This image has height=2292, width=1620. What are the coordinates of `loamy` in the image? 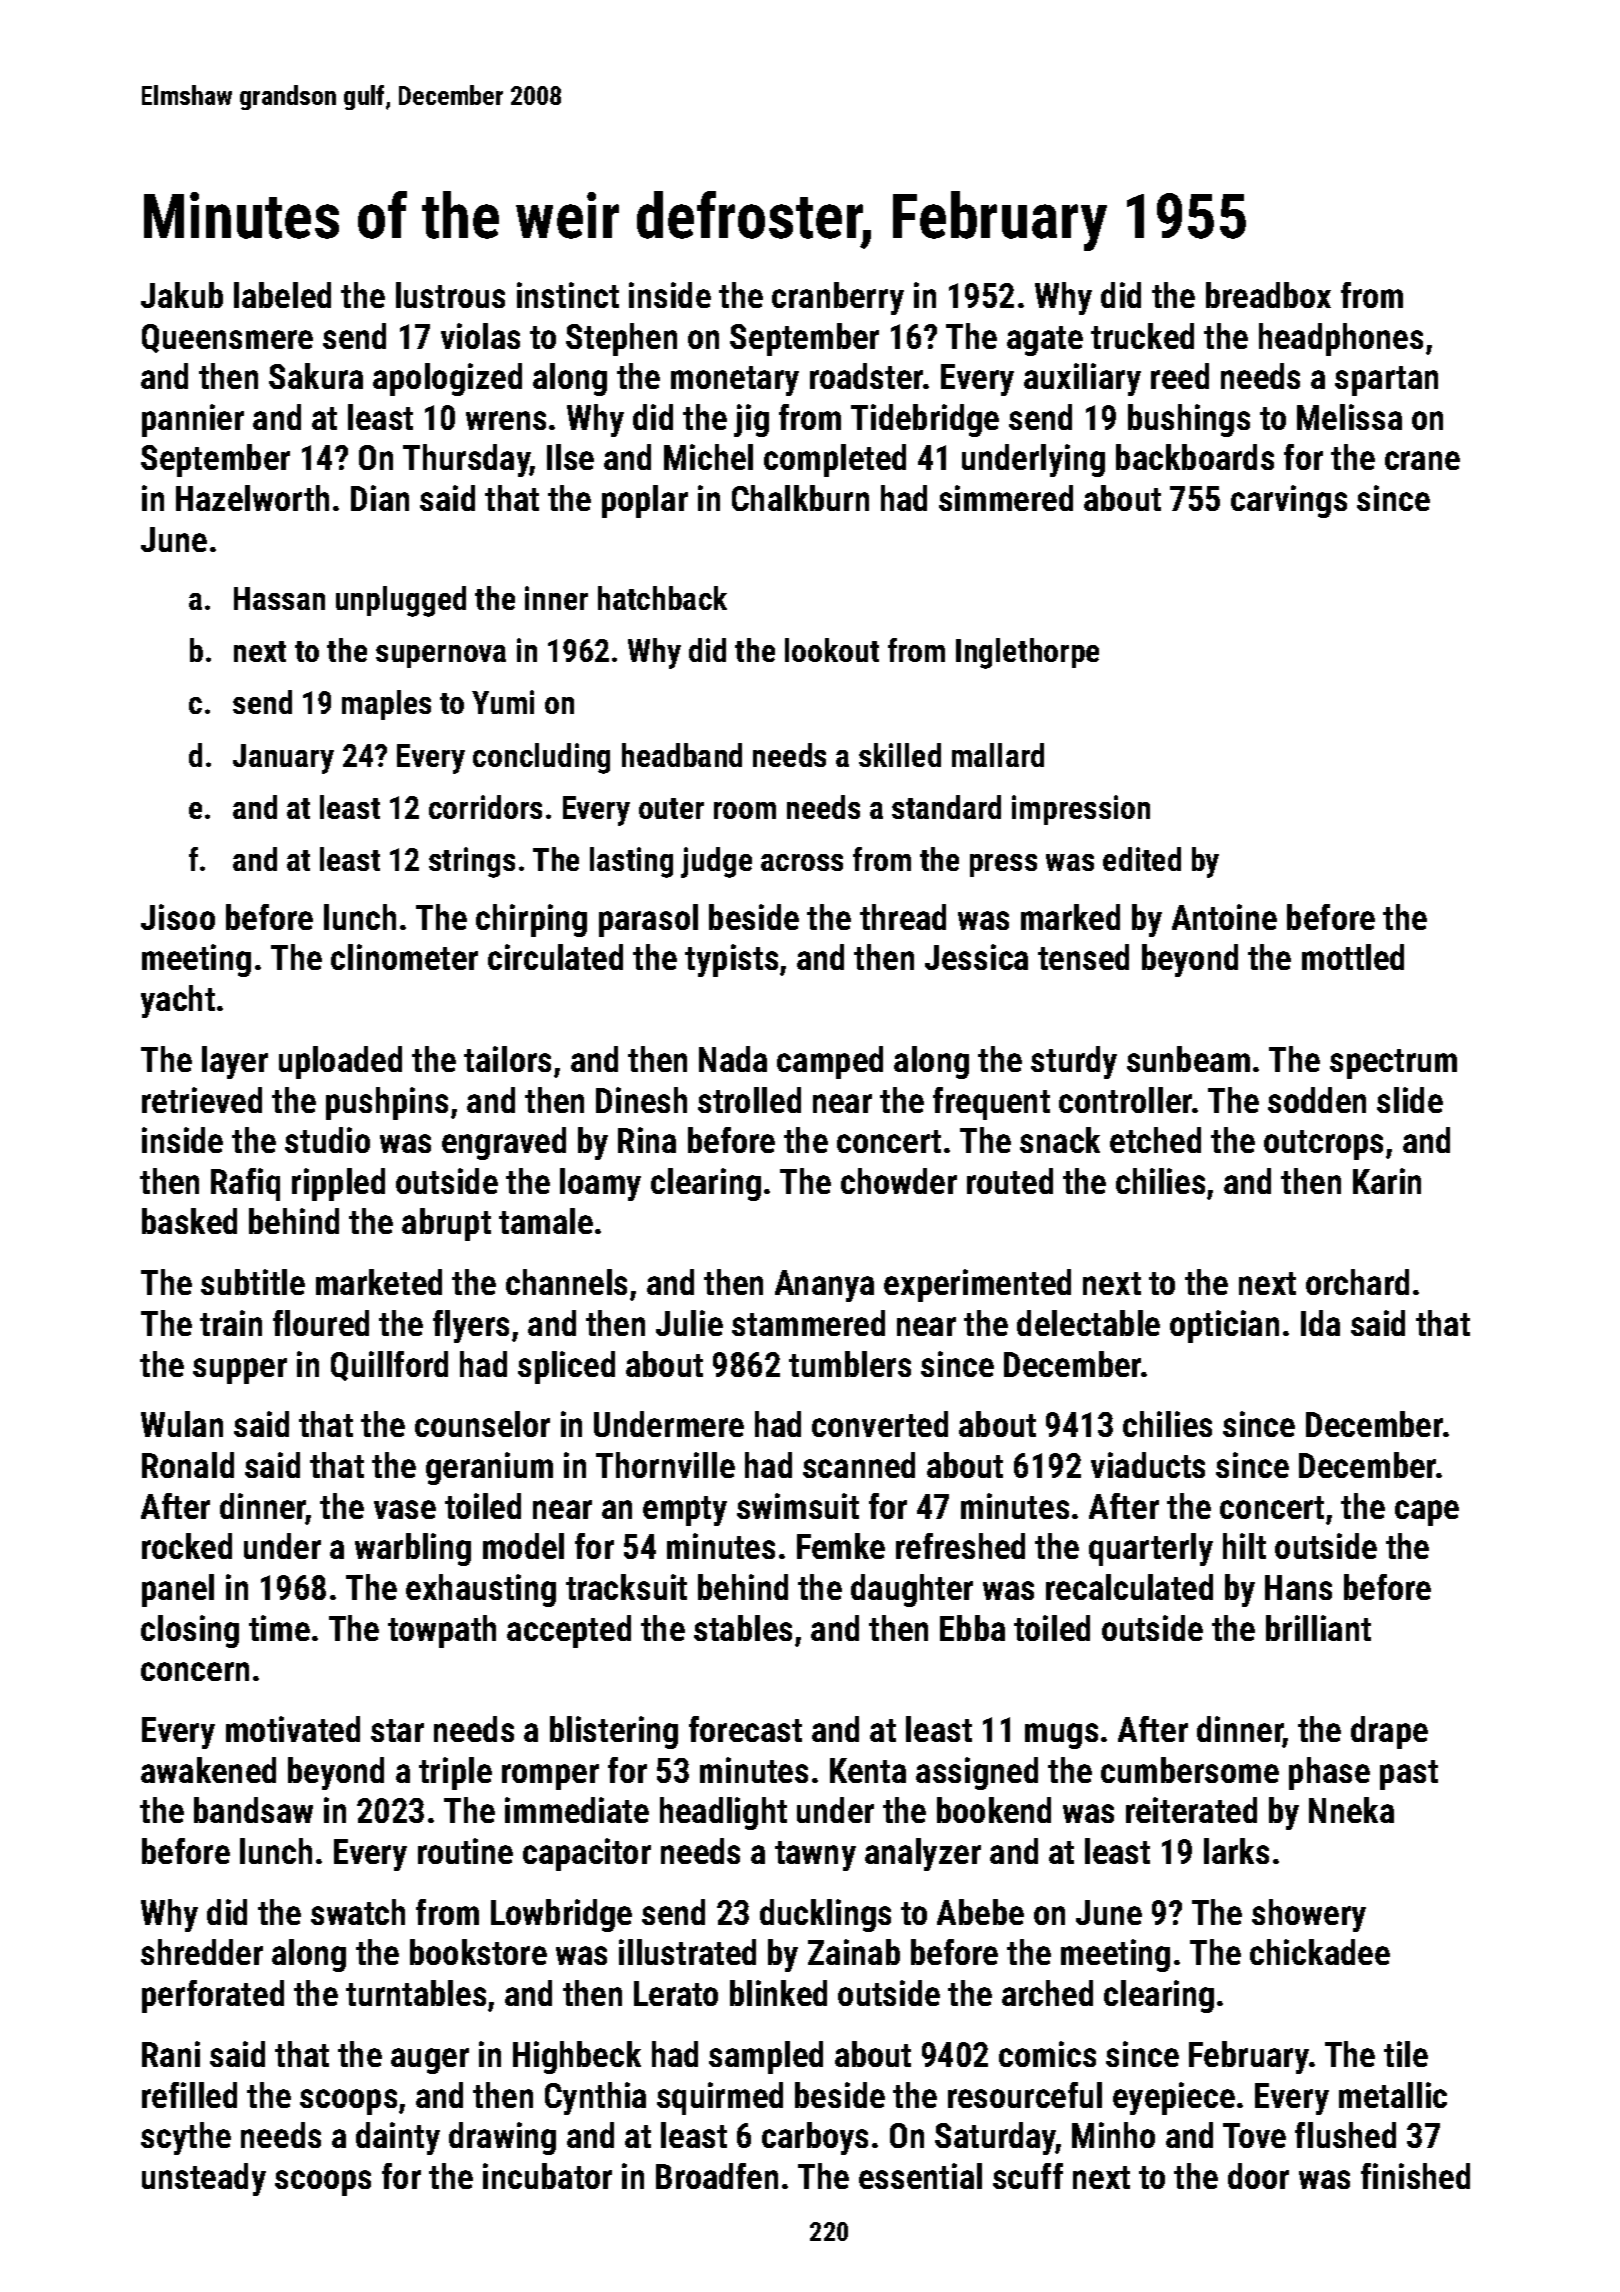 It's located at (600, 1184).
